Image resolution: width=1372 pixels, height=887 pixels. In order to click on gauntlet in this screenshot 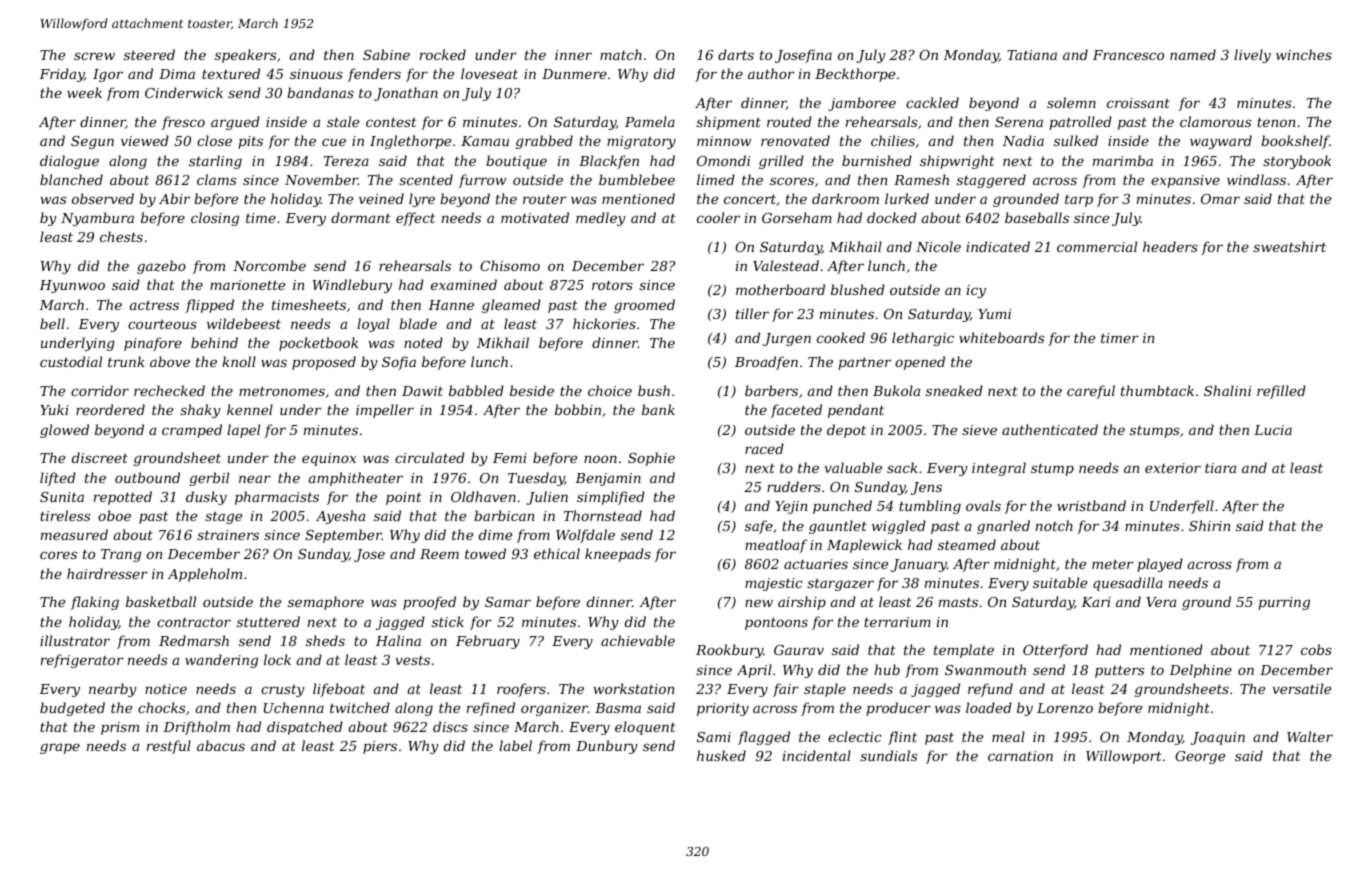, I will do `click(838, 527)`.
